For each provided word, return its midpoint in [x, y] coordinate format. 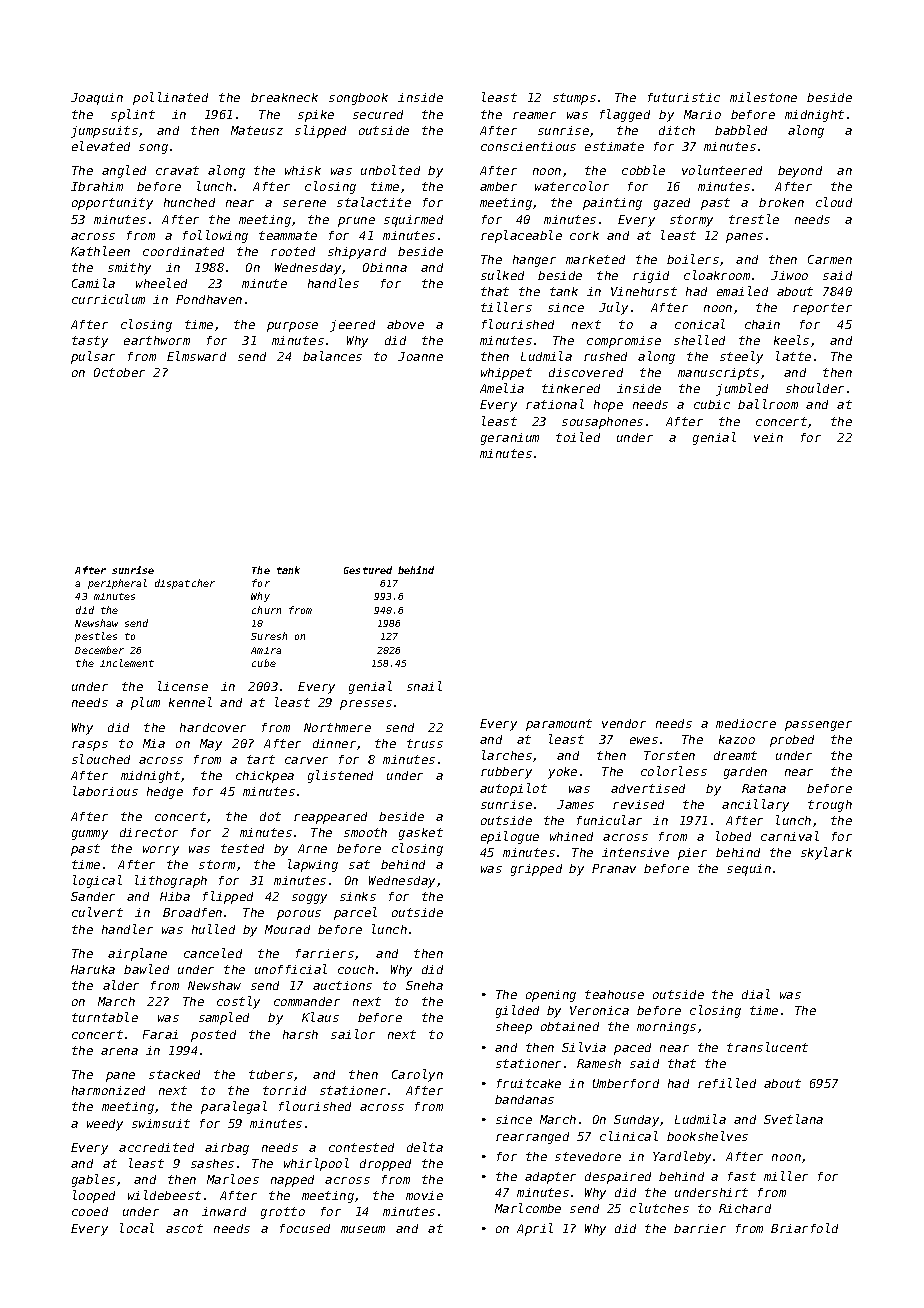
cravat [177, 170]
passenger [818, 726]
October [119, 372]
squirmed [413, 221]
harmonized [108, 1090]
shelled [699, 340]
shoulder [815, 388]
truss [425, 743]
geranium [510, 439]
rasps [90, 746]
